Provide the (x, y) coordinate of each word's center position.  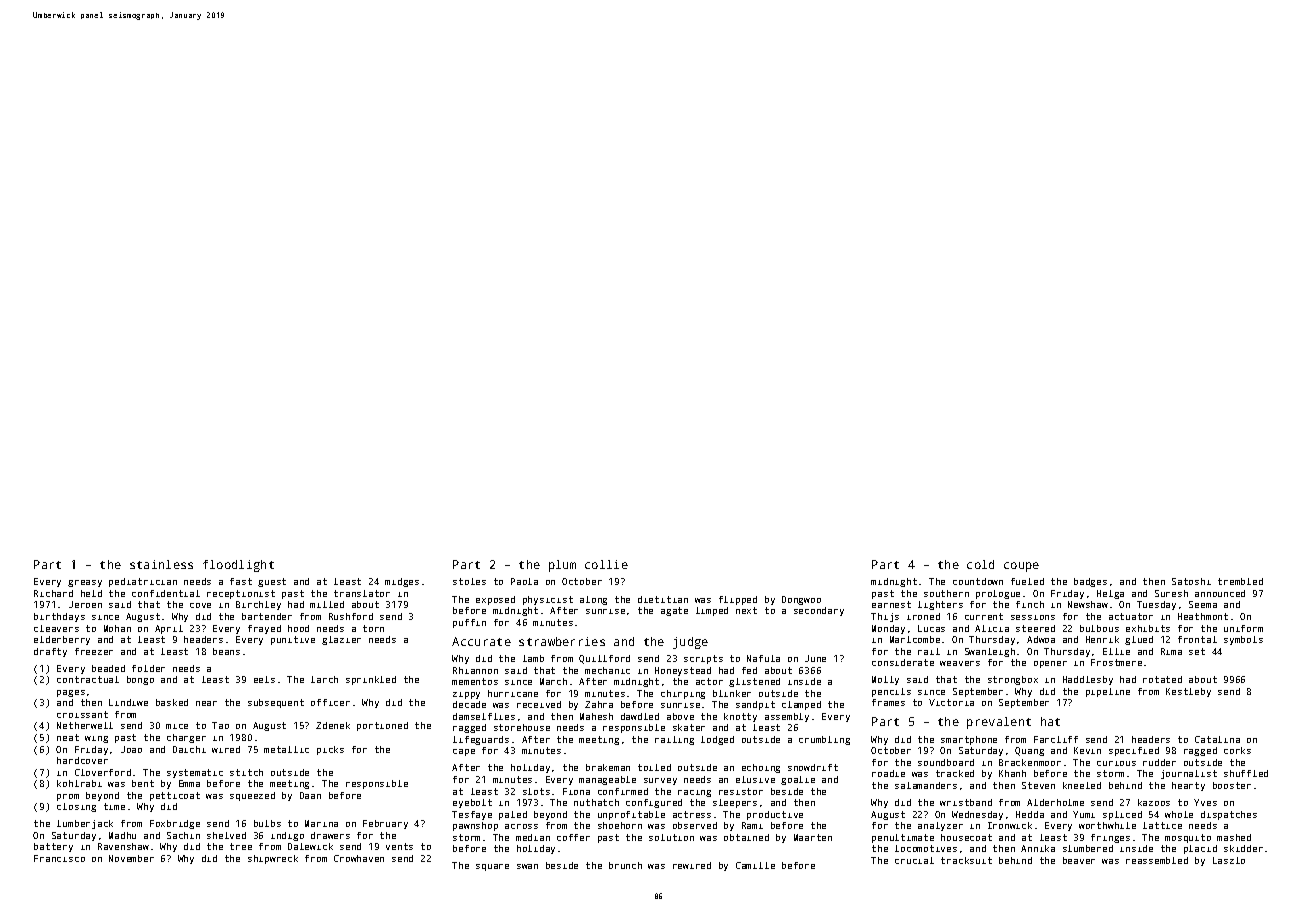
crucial (914, 860)
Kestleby (1188, 692)
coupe (1021, 567)
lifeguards (481, 740)
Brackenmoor (1030, 762)
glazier (341, 640)
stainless (161, 564)
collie (606, 564)
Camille (755, 865)
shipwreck (273, 859)
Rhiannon (475, 670)
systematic (195, 773)
